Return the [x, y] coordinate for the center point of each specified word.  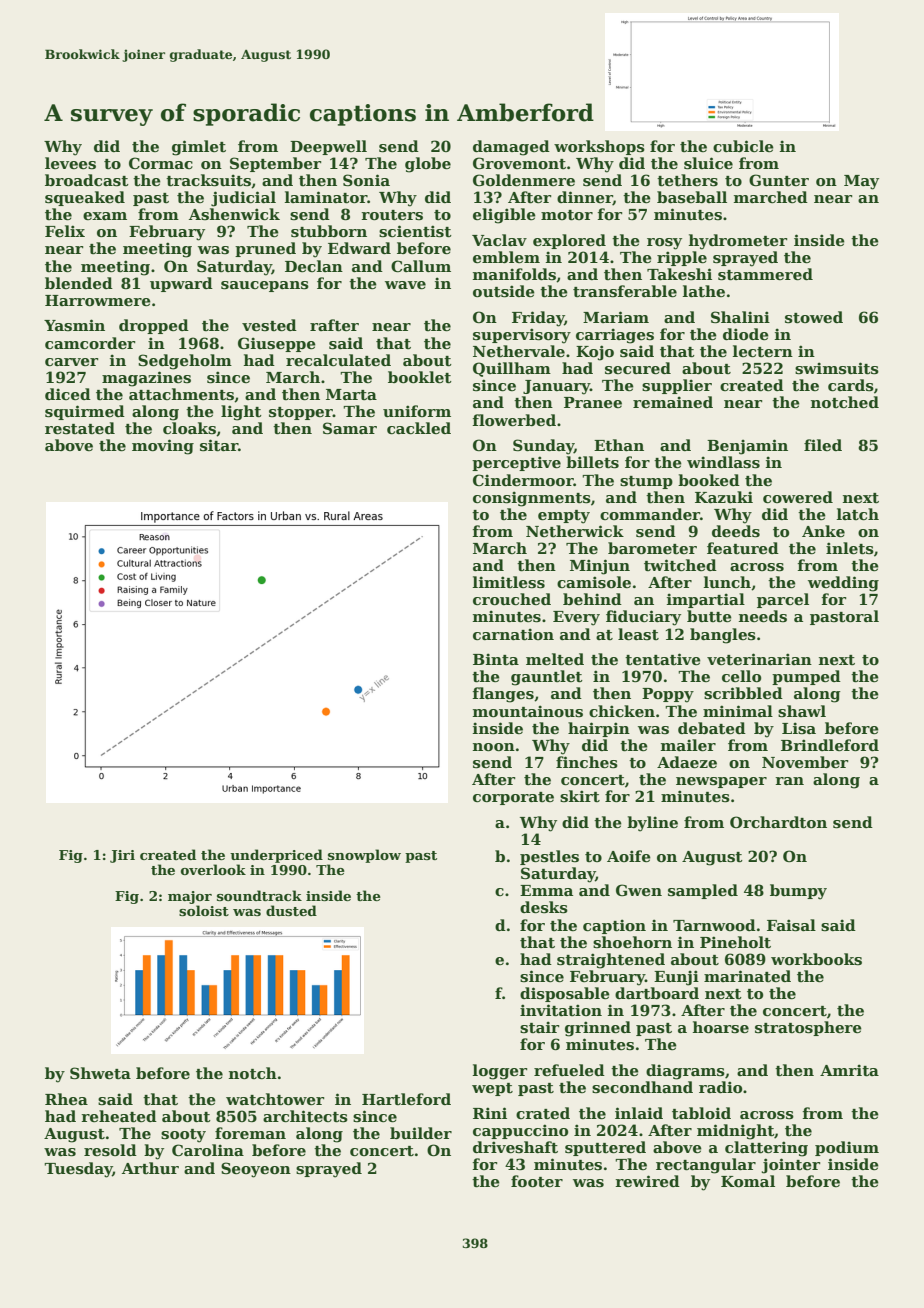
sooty [183, 1136]
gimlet [199, 148]
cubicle [743, 146]
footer [537, 1181]
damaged [511, 148]
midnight [735, 1132]
